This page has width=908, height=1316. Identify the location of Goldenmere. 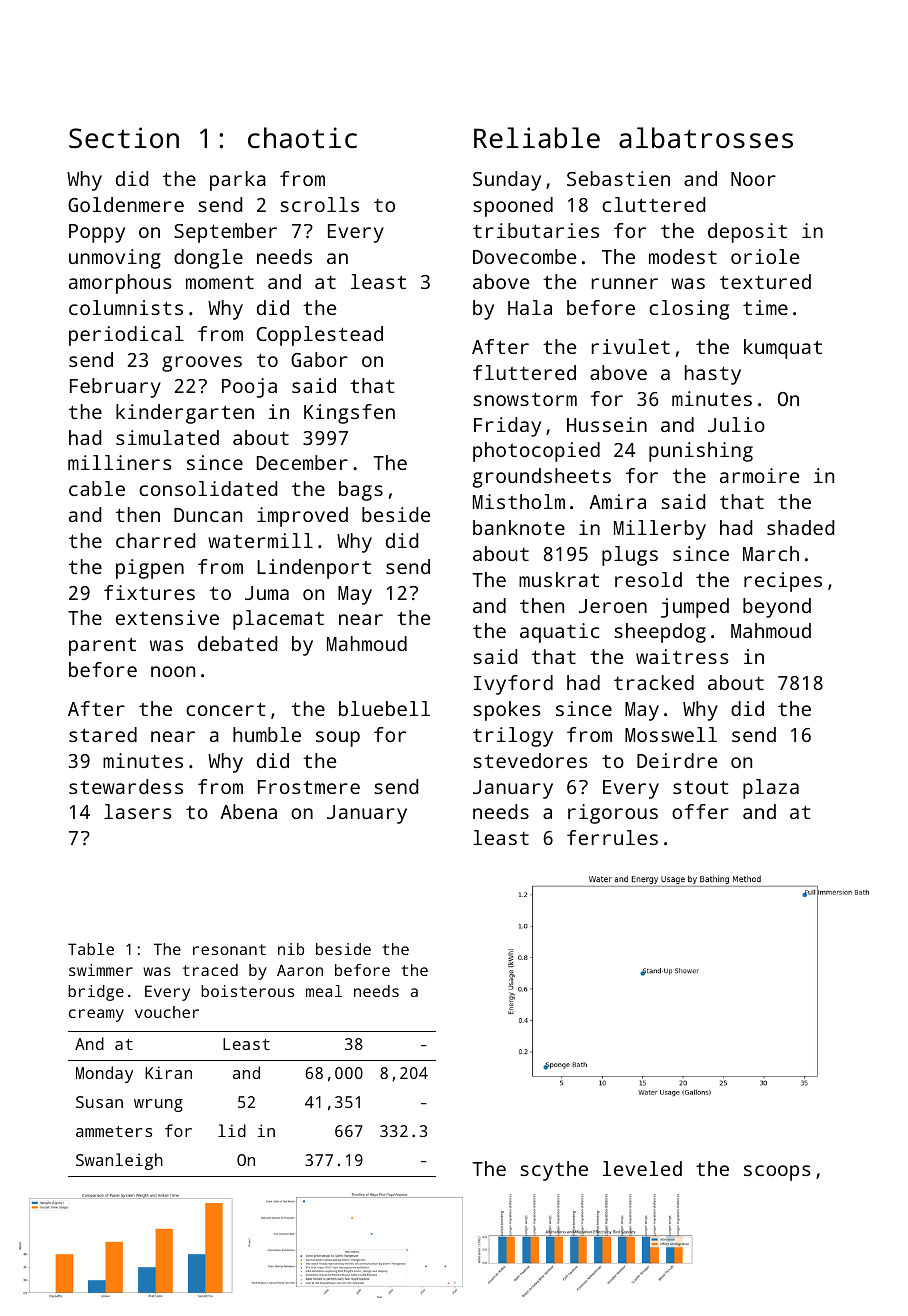
(126, 204).
